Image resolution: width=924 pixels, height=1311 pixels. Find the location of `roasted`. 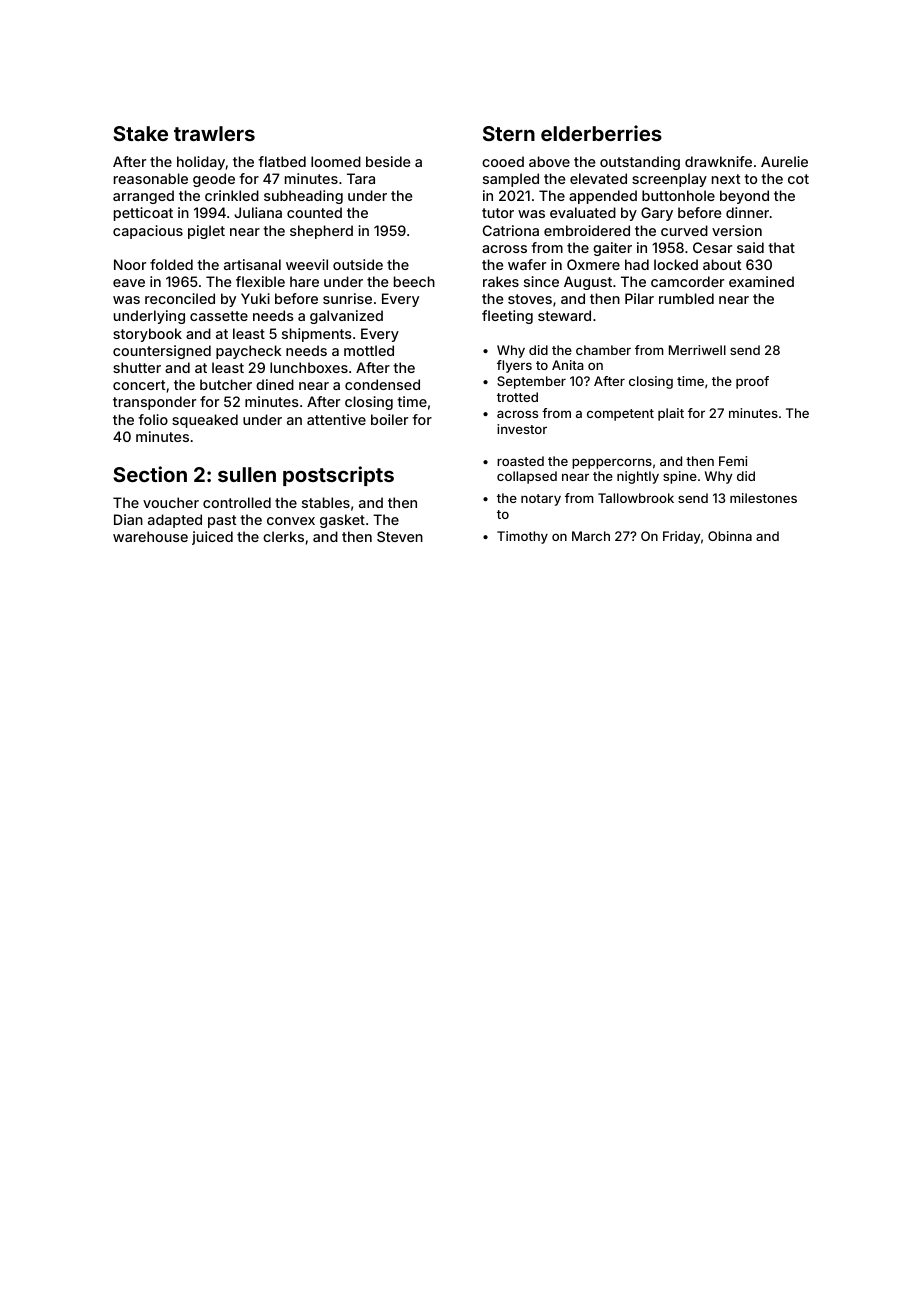

roasted is located at coordinates (520, 461).
